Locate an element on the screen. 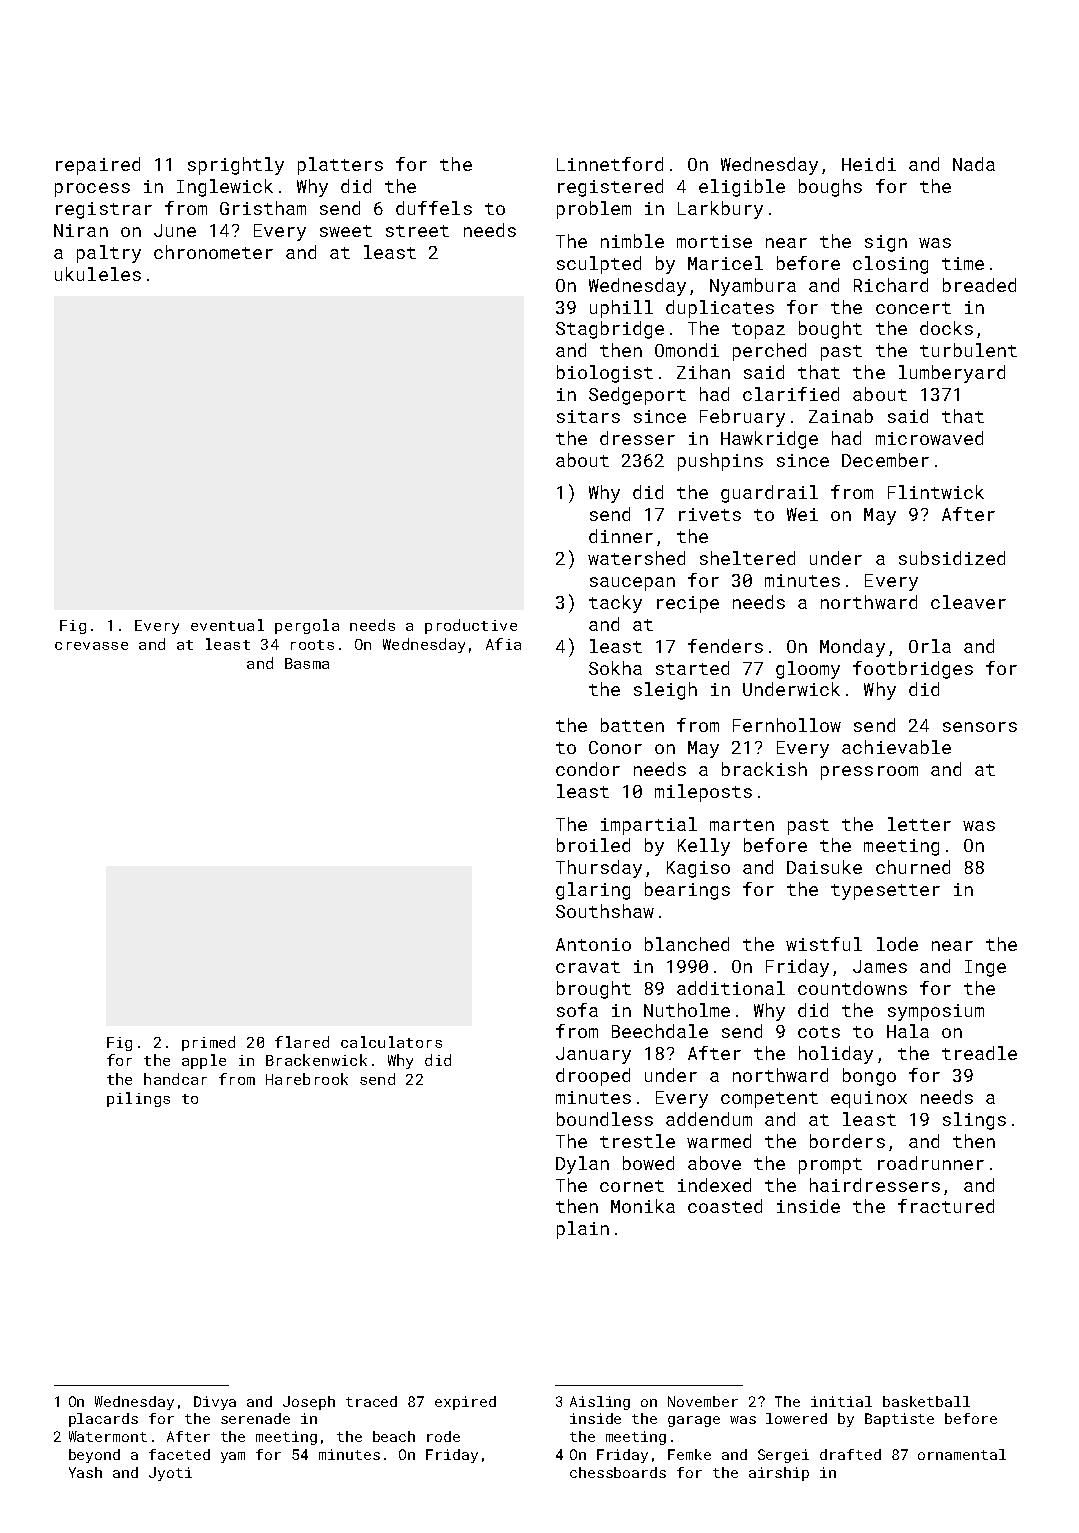 The height and width of the screenshot is (1533, 1079). Basma is located at coordinates (307, 663).
